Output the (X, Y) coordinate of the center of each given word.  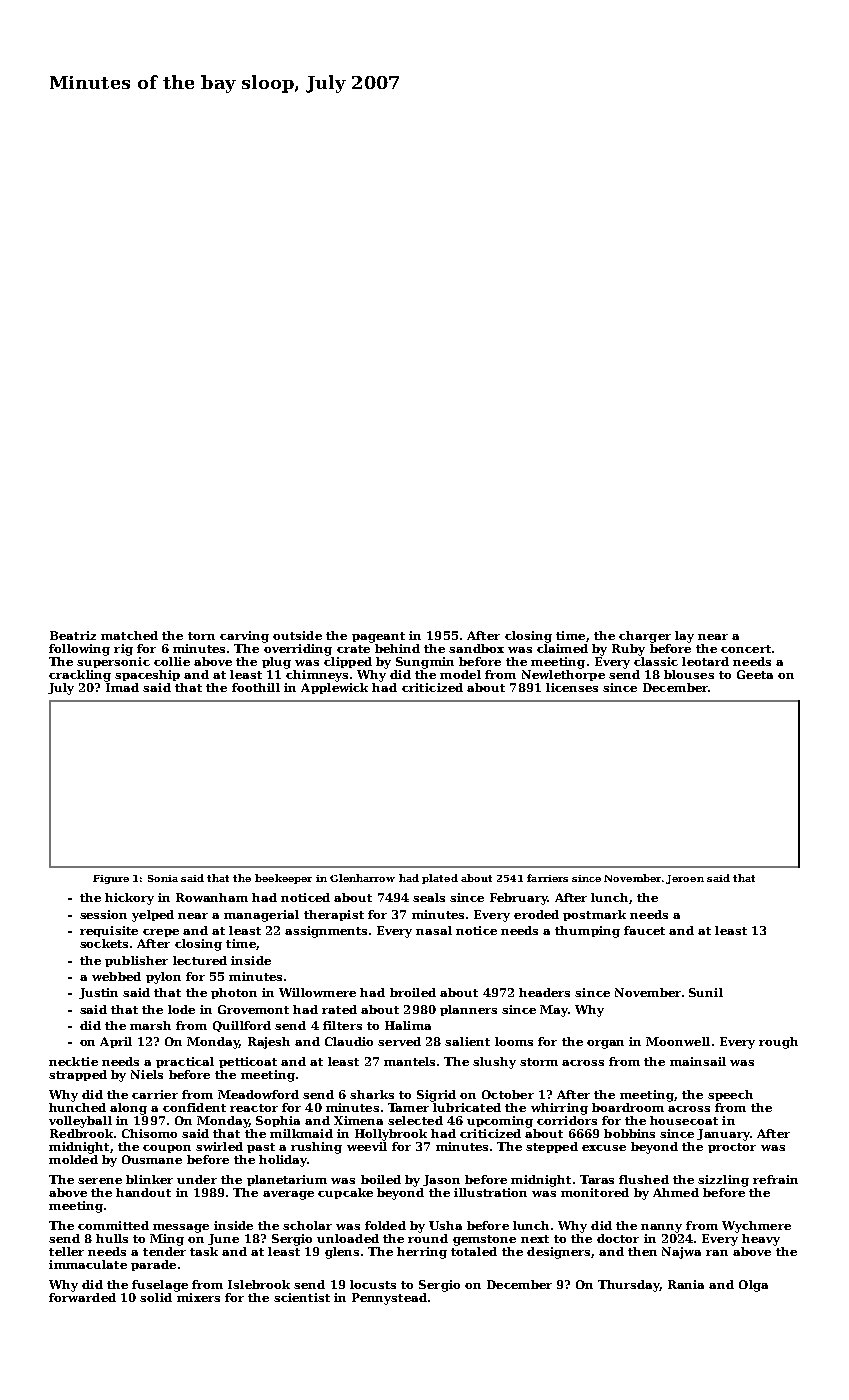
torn (201, 636)
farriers (547, 878)
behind (397, 648)
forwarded (82, 1297)
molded (73, 1159)
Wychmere (756, 1227)
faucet (644, 930)
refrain (775, 1179)
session (103, 914)
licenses (572, 687)
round (428, 1238)
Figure (111, 879)
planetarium (287, 1180)
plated (440, 879)
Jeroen (685, 879)
